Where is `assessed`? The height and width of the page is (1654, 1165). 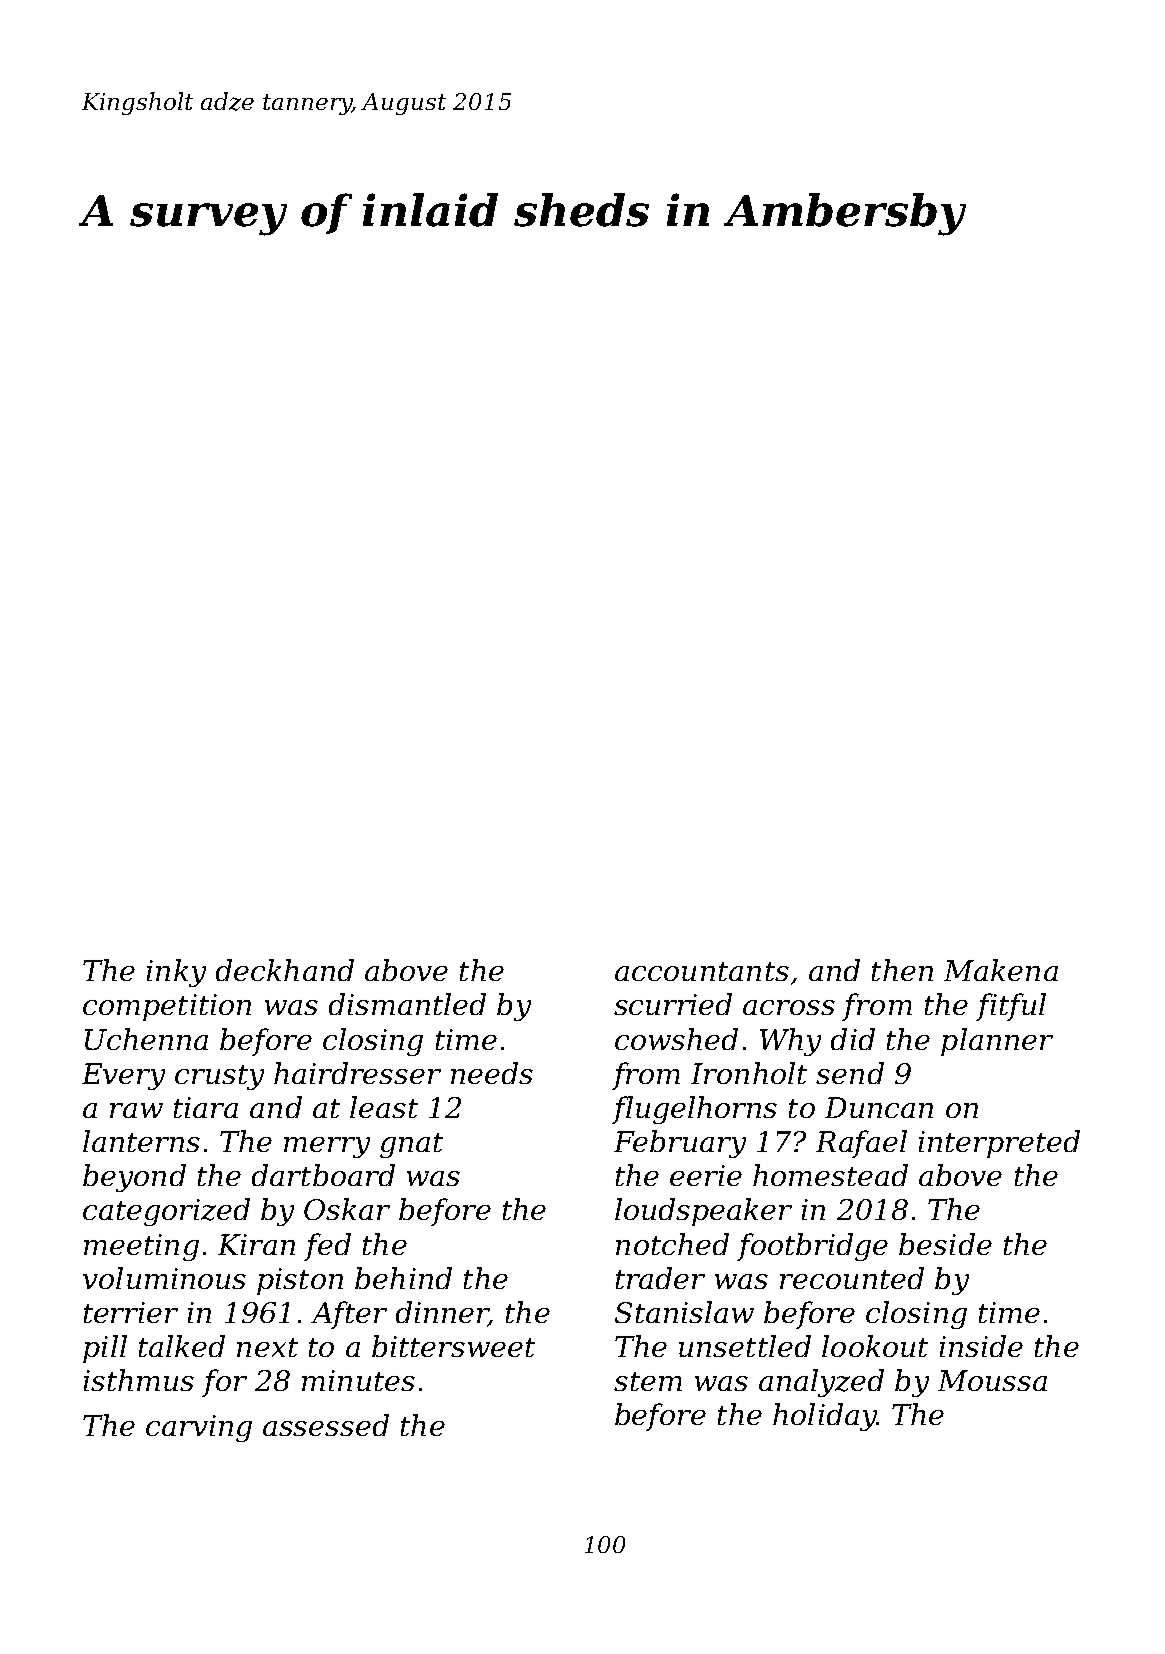 assessed is located at coordinates (326, 1425).
